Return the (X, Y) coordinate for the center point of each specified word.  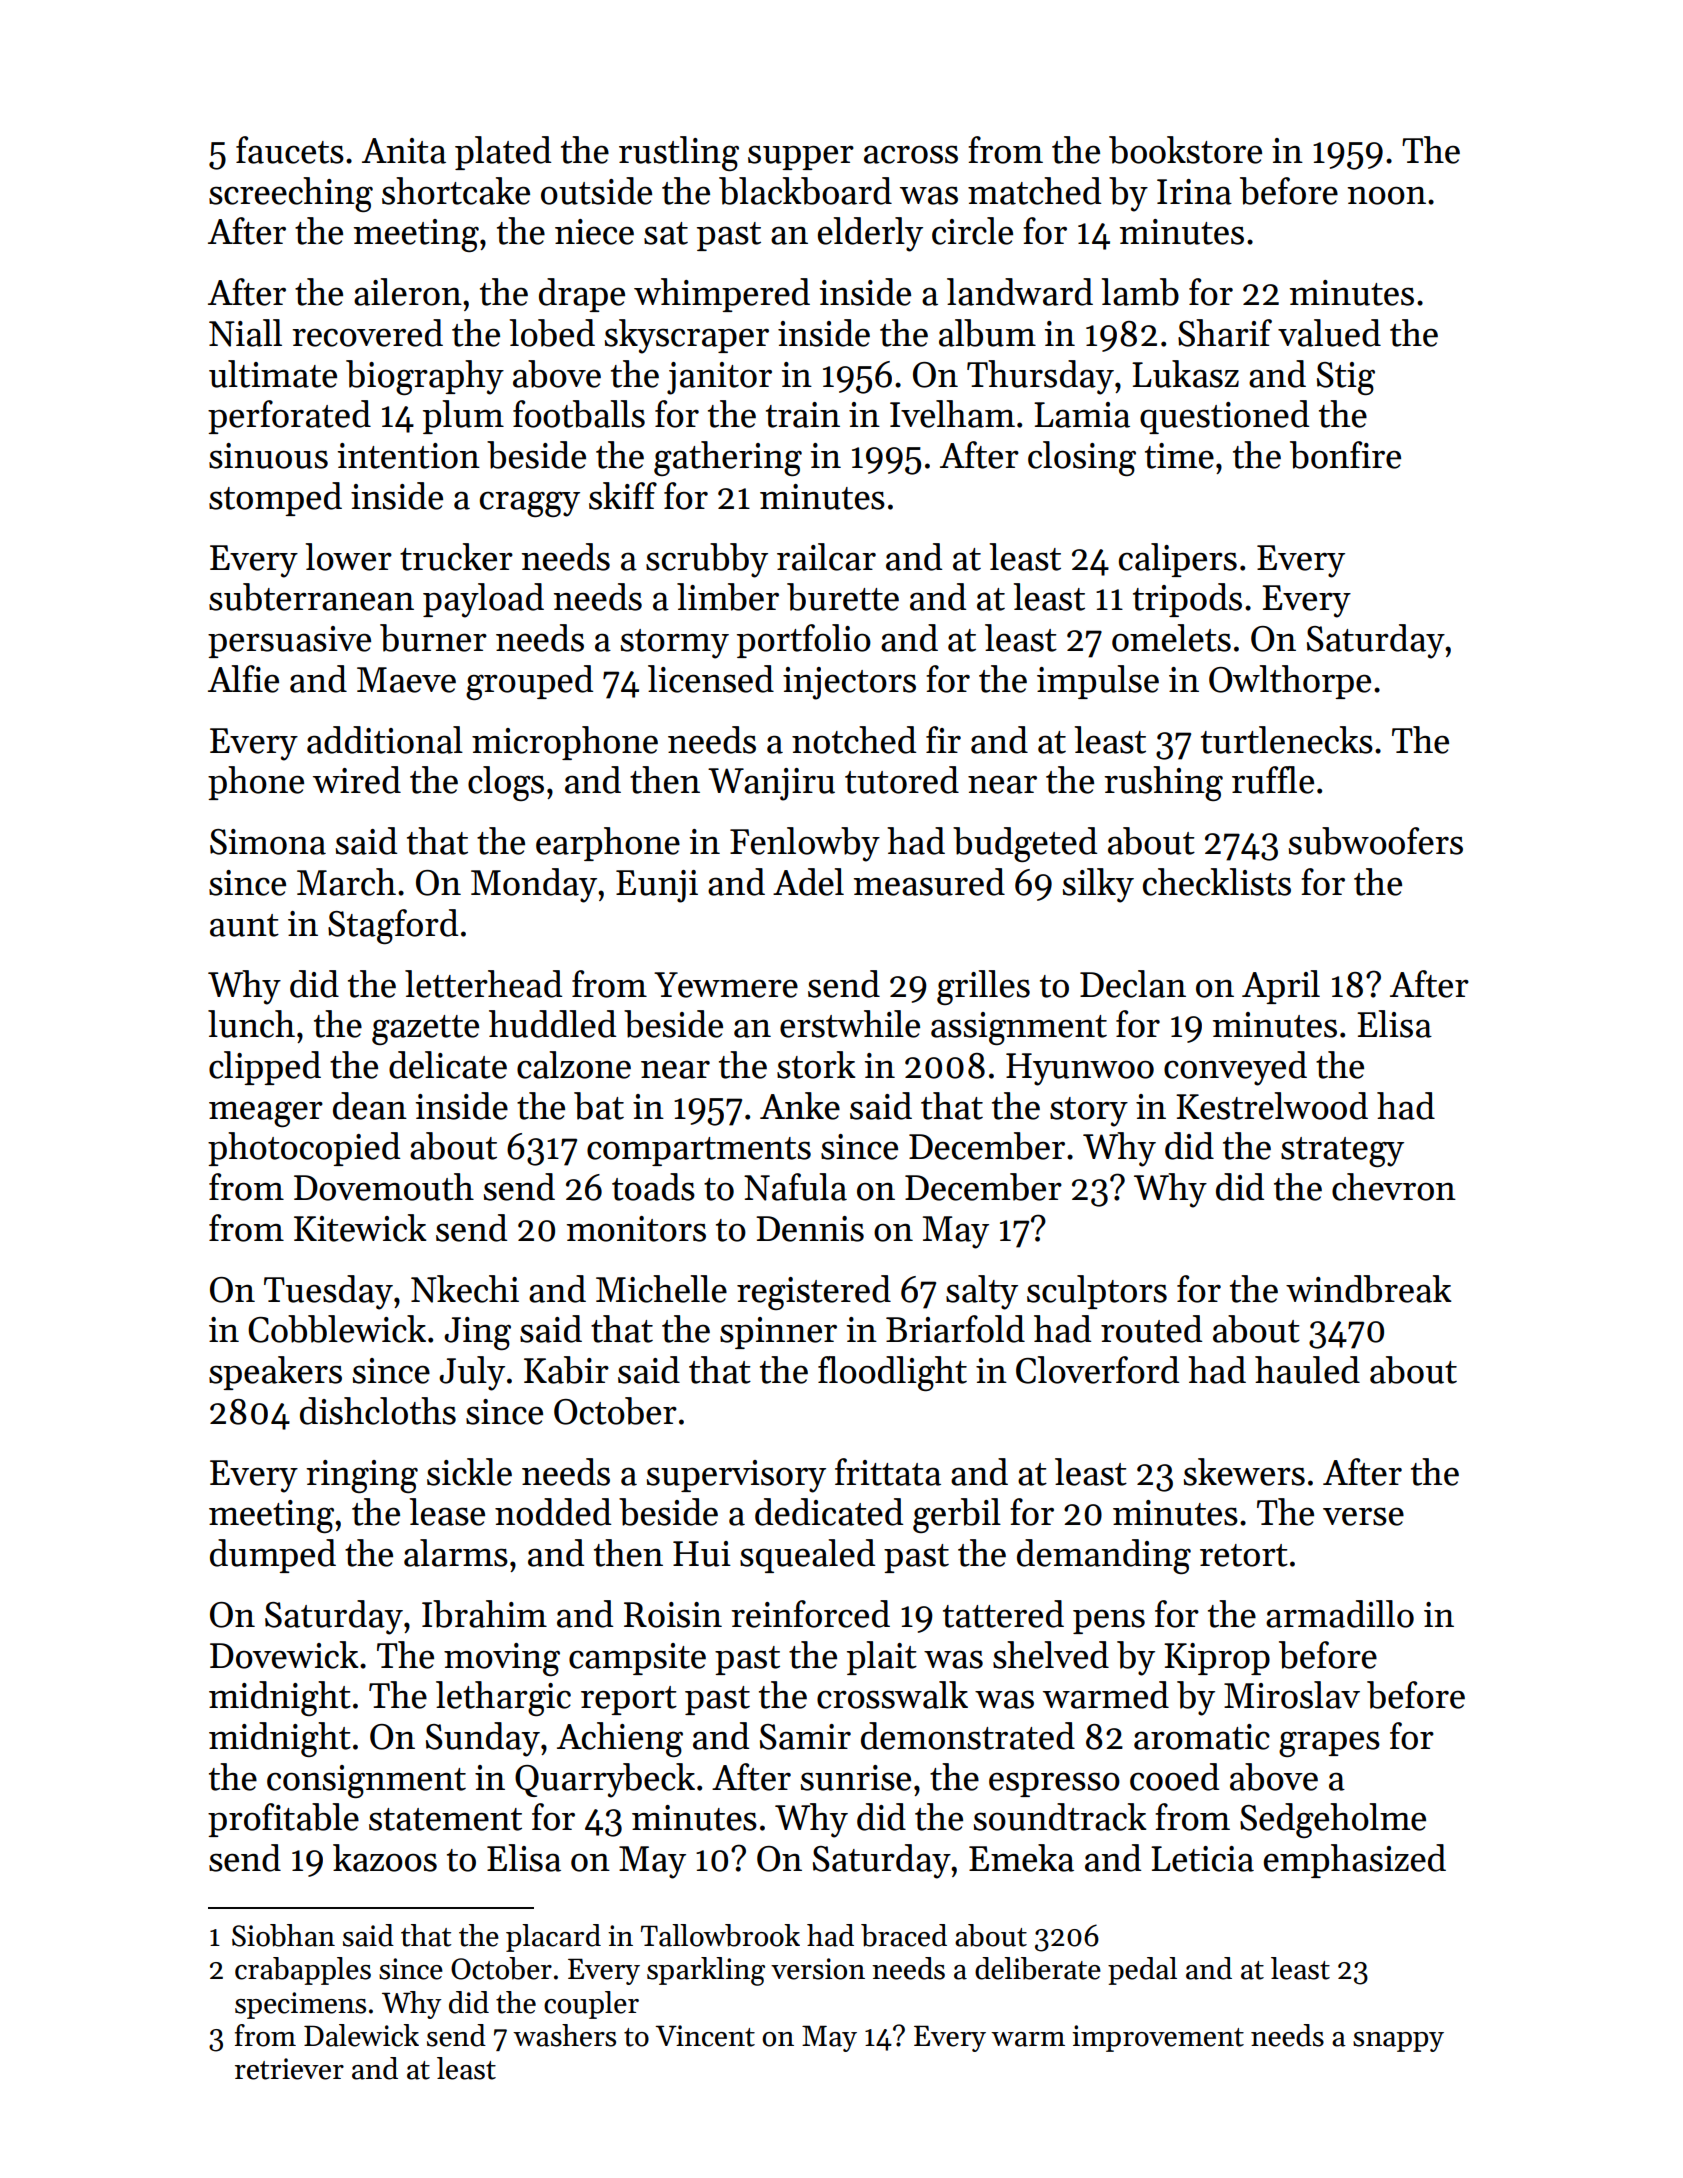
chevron (1394, 1187)
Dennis (810, 1229)
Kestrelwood (1272, 1106)
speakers (275, 1373)
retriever (289, 2069)
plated (503, 153)
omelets (1171, 638)
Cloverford (1097, 1370)
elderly (870, 234)
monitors (636, 1229)
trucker (456, 557)
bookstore (1185, 150)
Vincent (705, 2036)
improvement (1158, 2038)
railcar (826, 557)
